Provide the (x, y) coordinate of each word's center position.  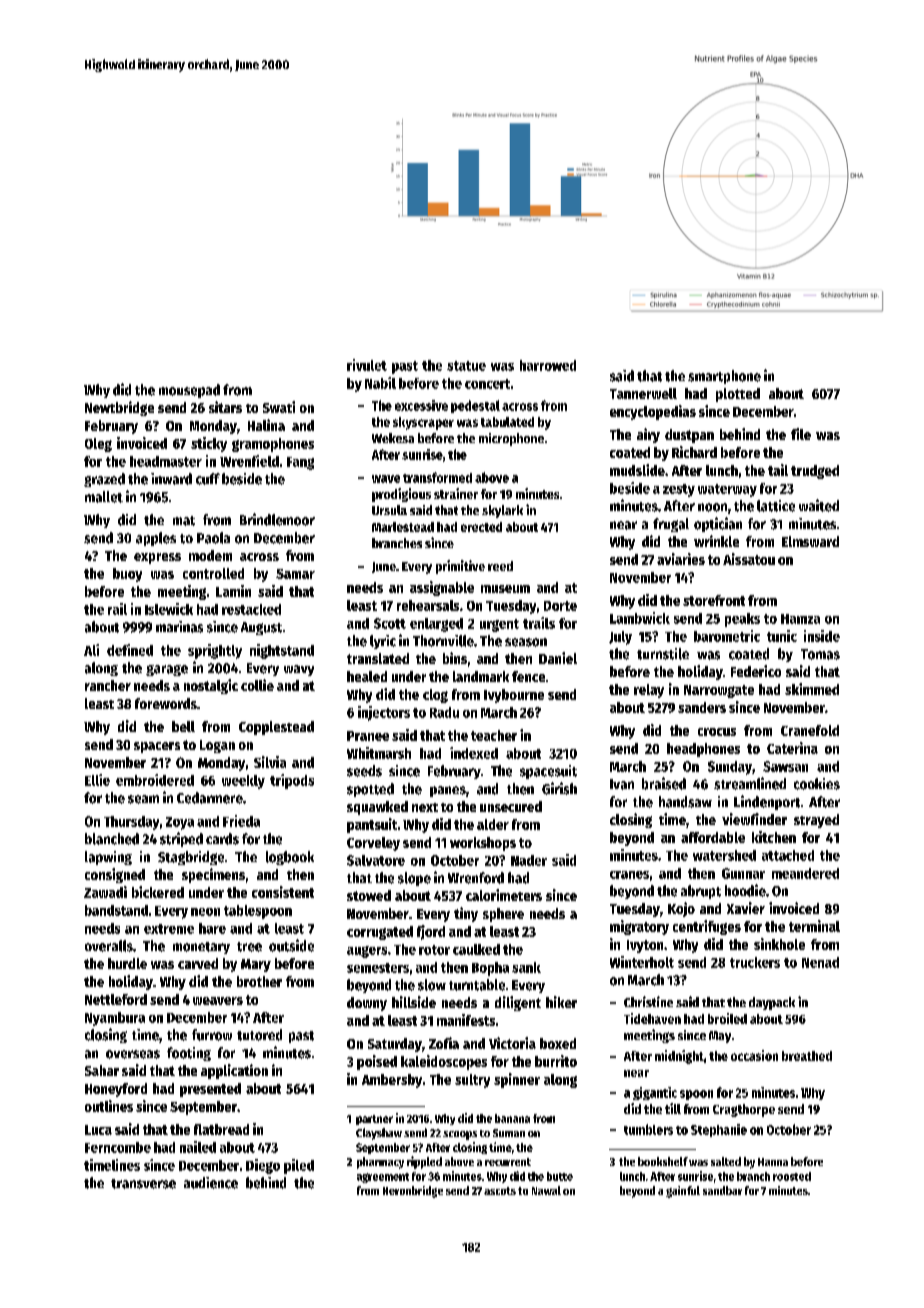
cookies (817, 784)
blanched (112, 839)
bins (455, 658)
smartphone (724, 377)
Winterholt (642, 962)
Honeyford (116, 1090)
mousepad (189, 391)
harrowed (548, 365)
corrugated (380, 933)
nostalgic (211, 686)
